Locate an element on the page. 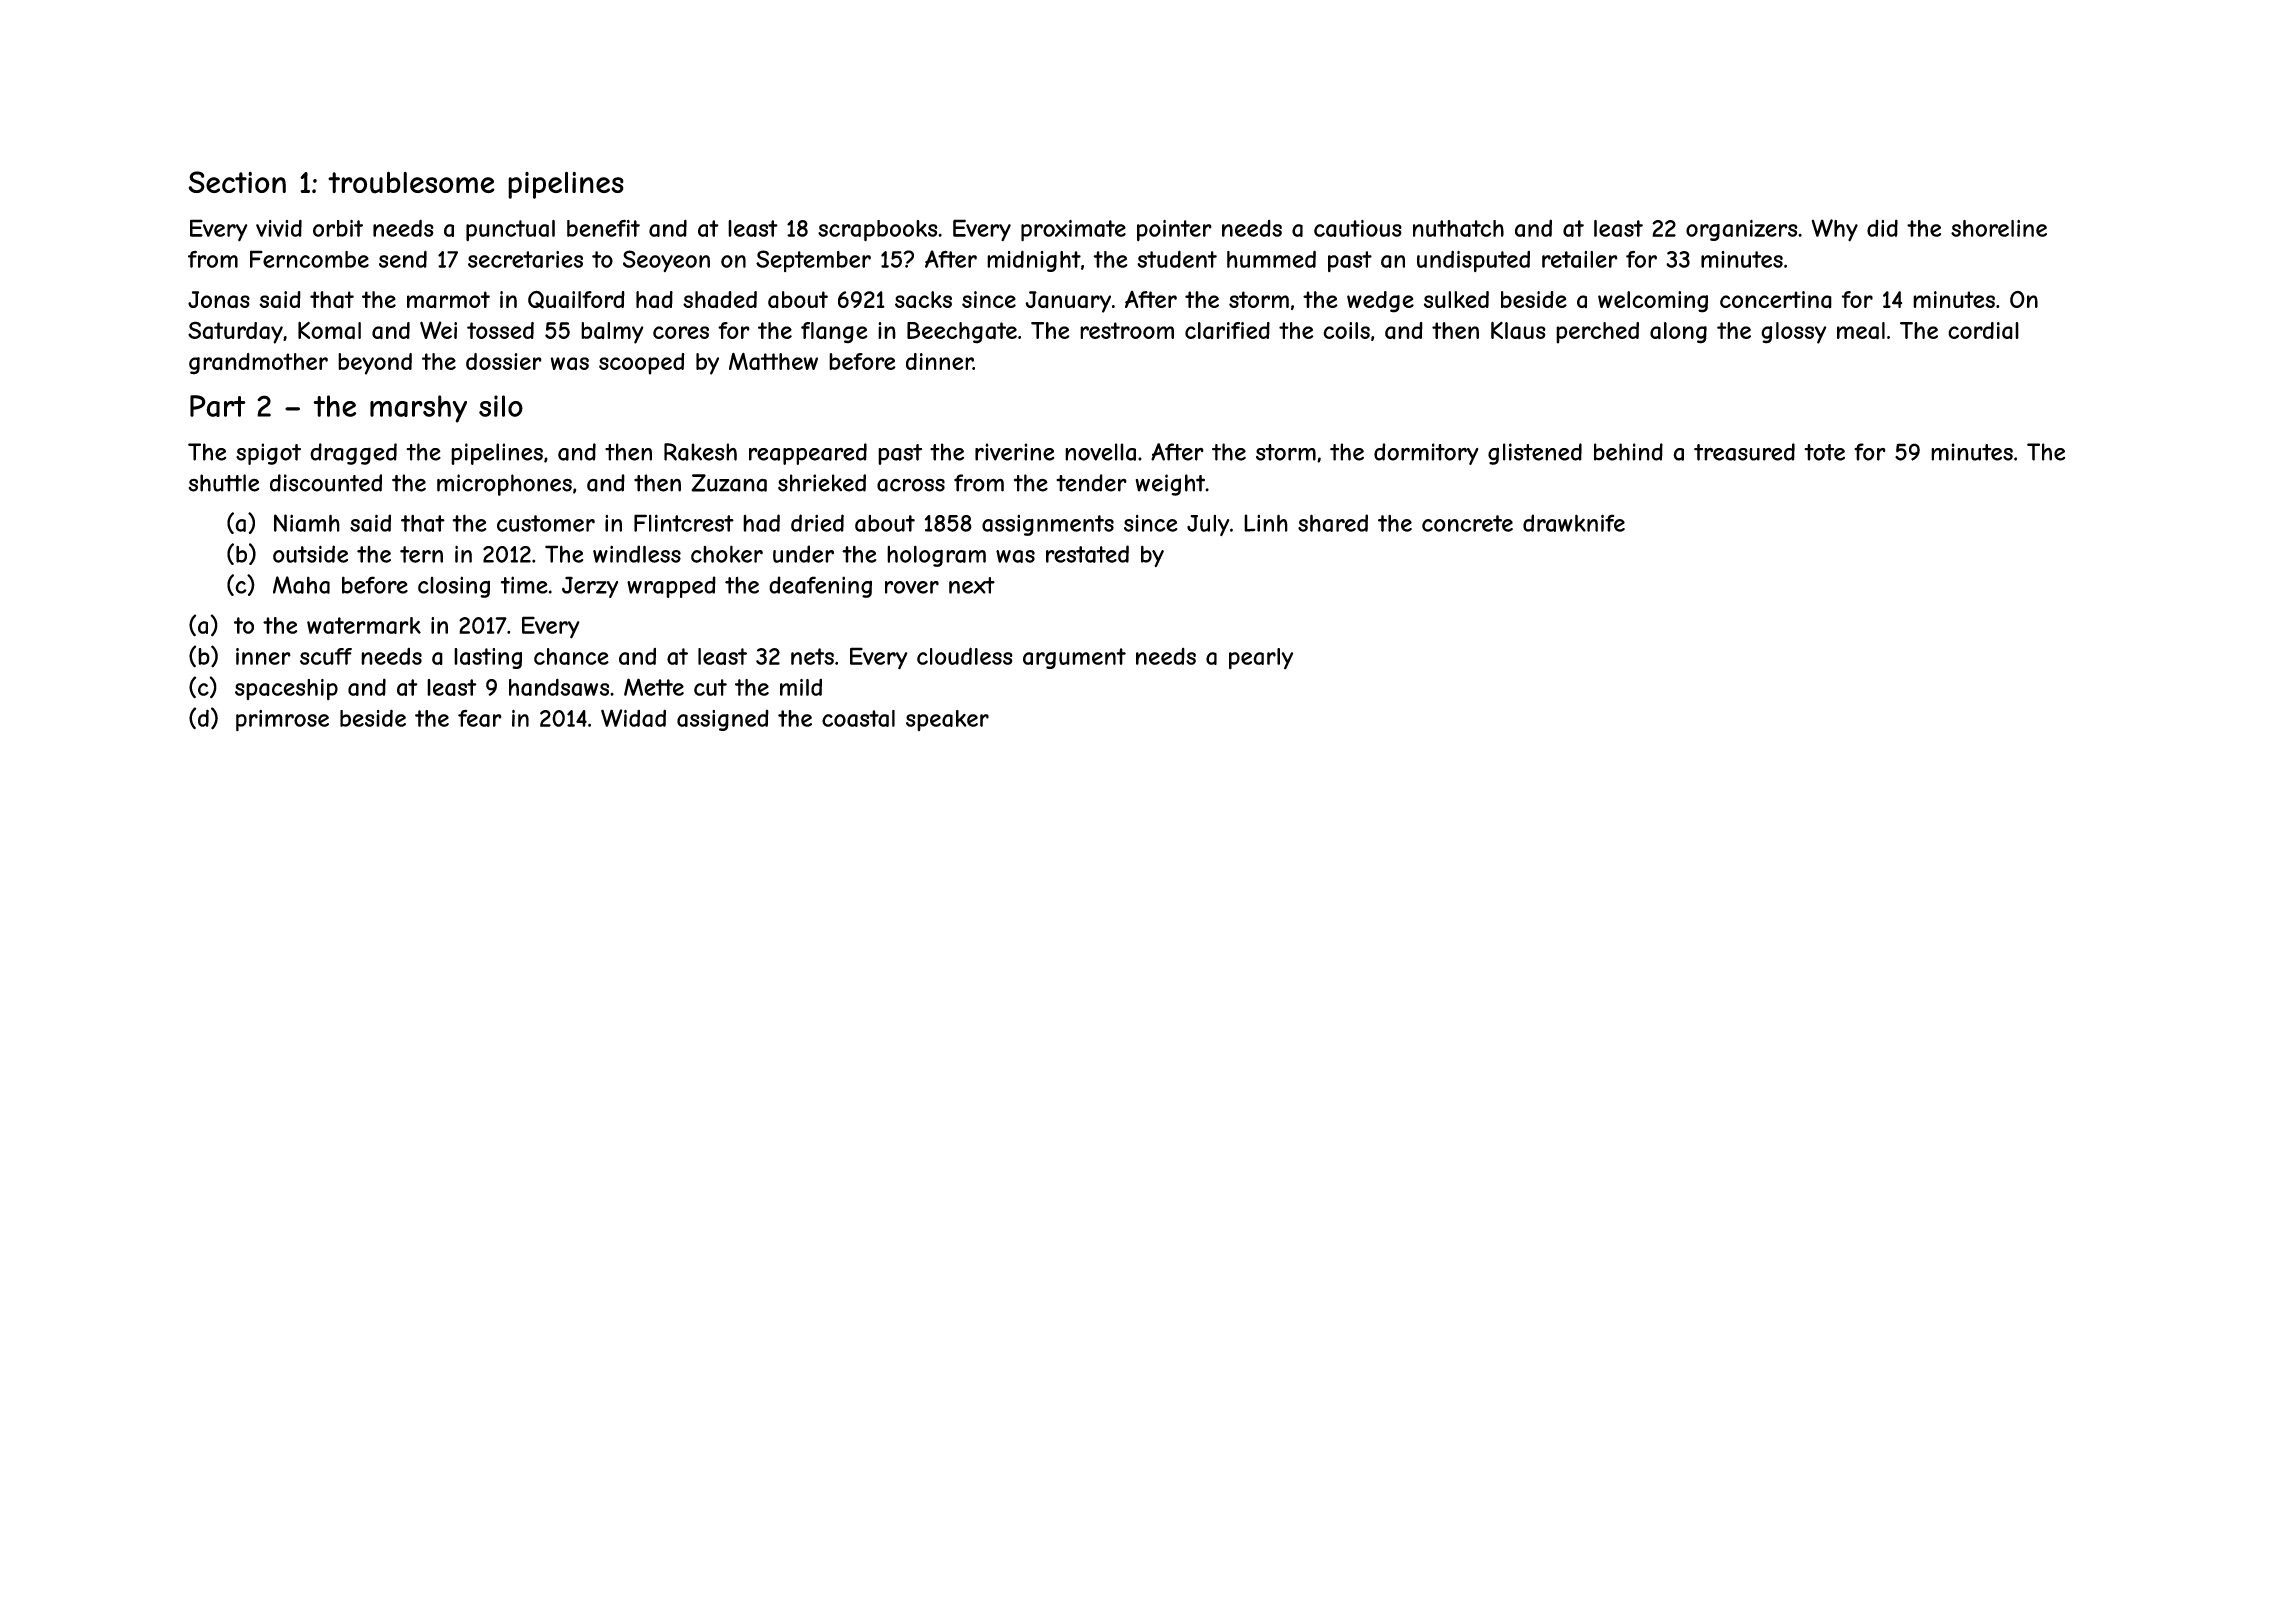 The image size is (2292, 1620). handsaws is located at coordinates (559, 687).
